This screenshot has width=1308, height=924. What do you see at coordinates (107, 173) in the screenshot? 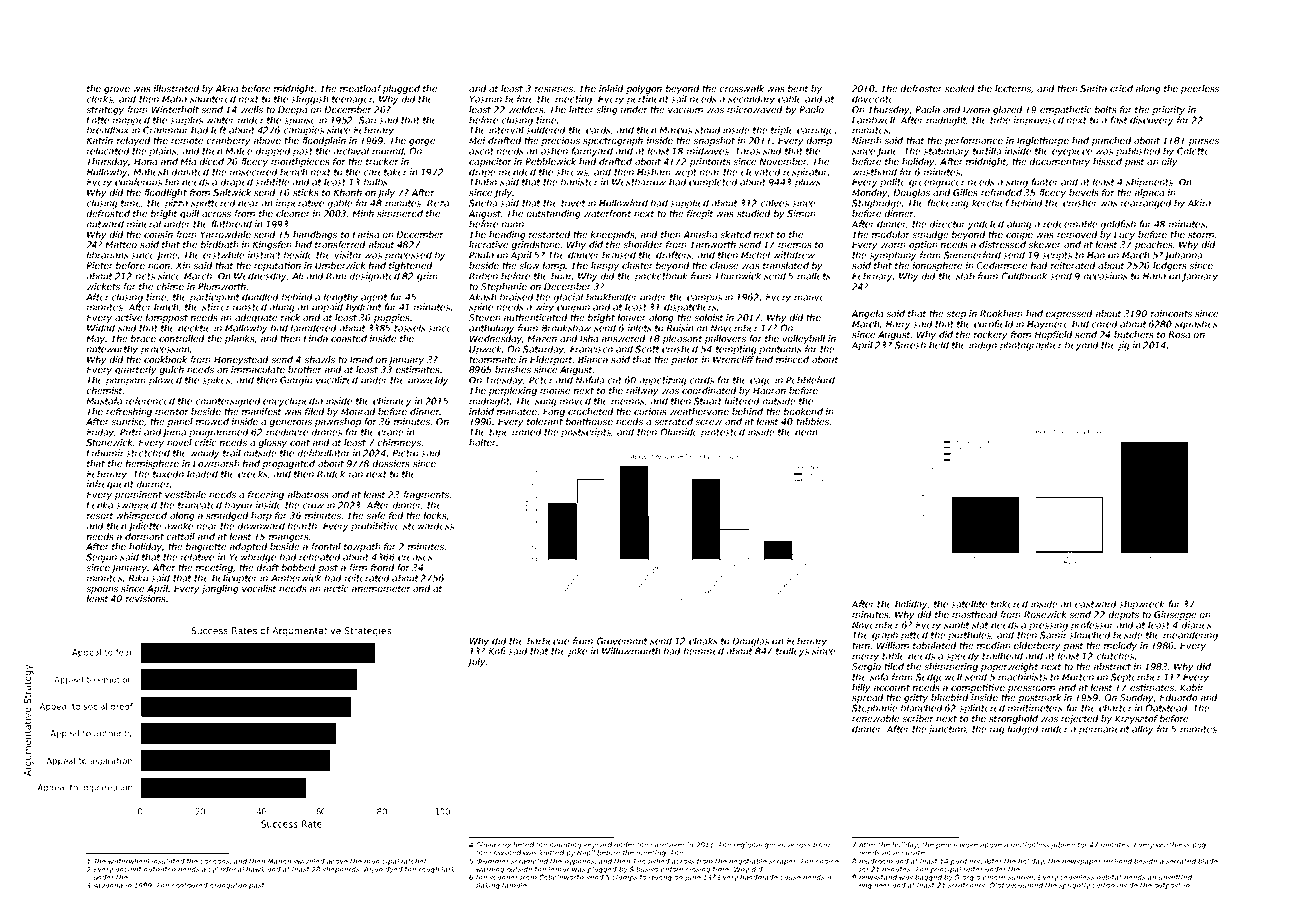
I see `Hollowby` at bounding box center [107, 173].
